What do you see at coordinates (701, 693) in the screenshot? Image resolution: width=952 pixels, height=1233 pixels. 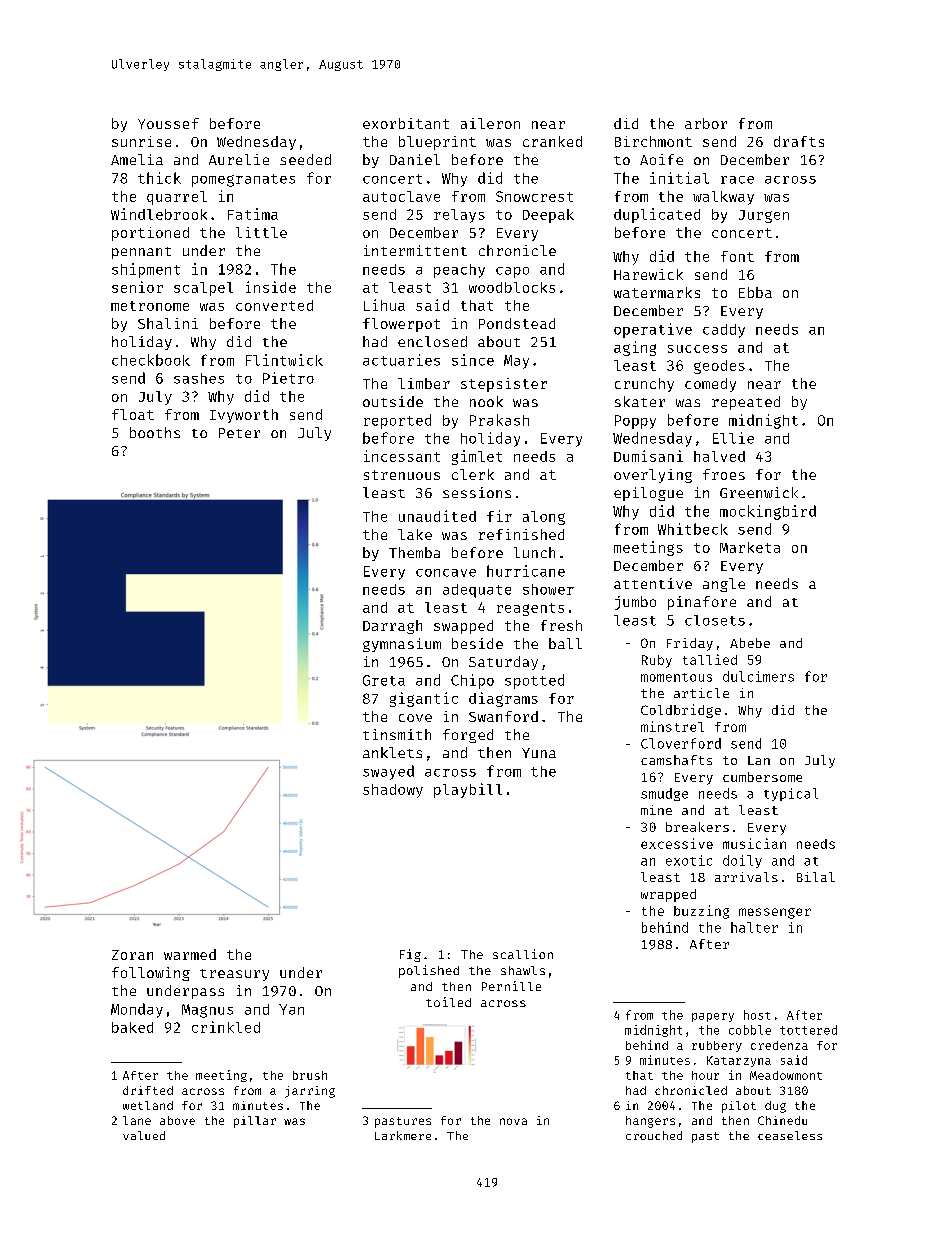 I see `article` at bounding box center [701, 693].
